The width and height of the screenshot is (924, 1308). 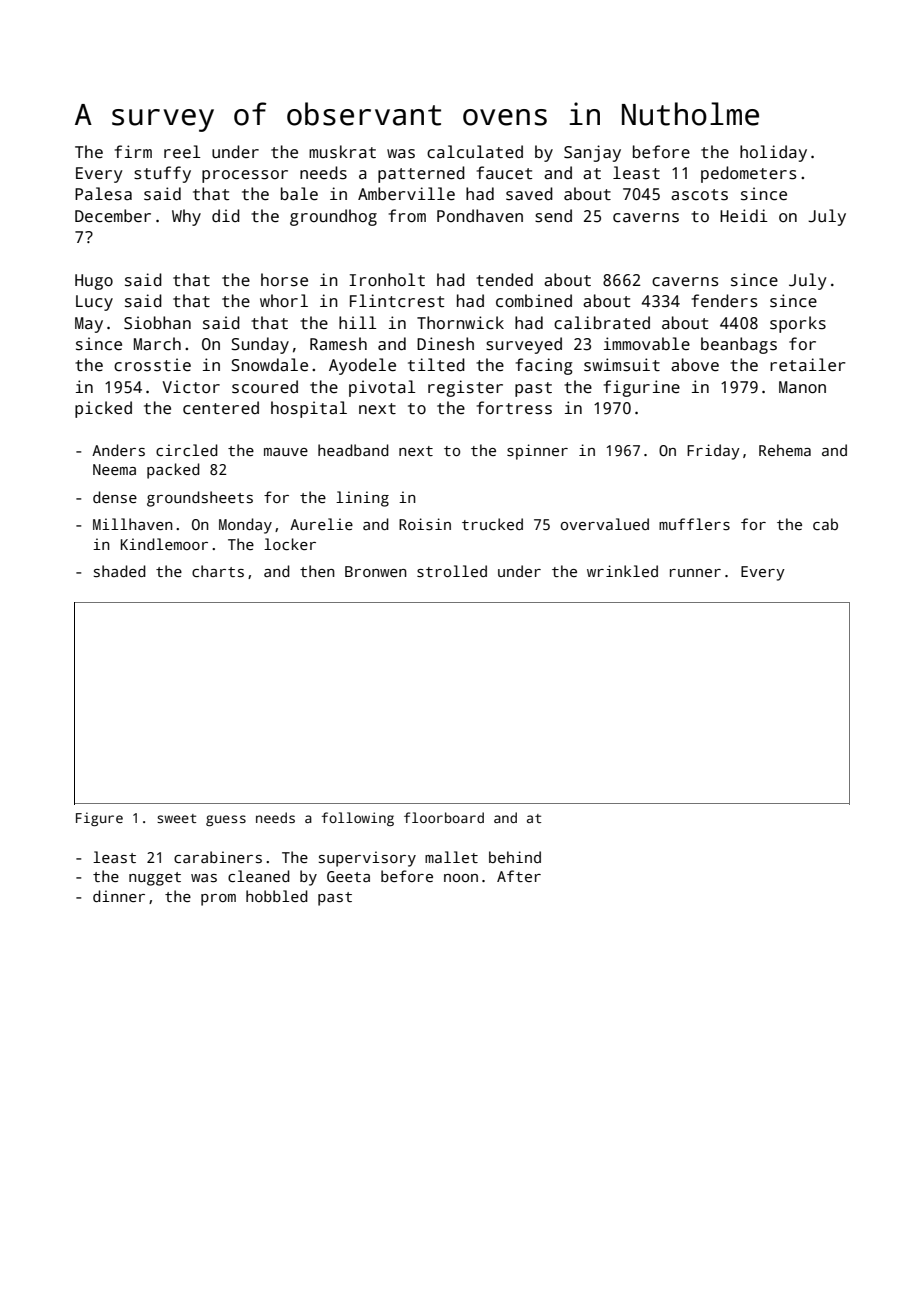 What do you see at coordinates (133, 151) in the screenshot?
I see `firm` at bounding box center [133, 151].
